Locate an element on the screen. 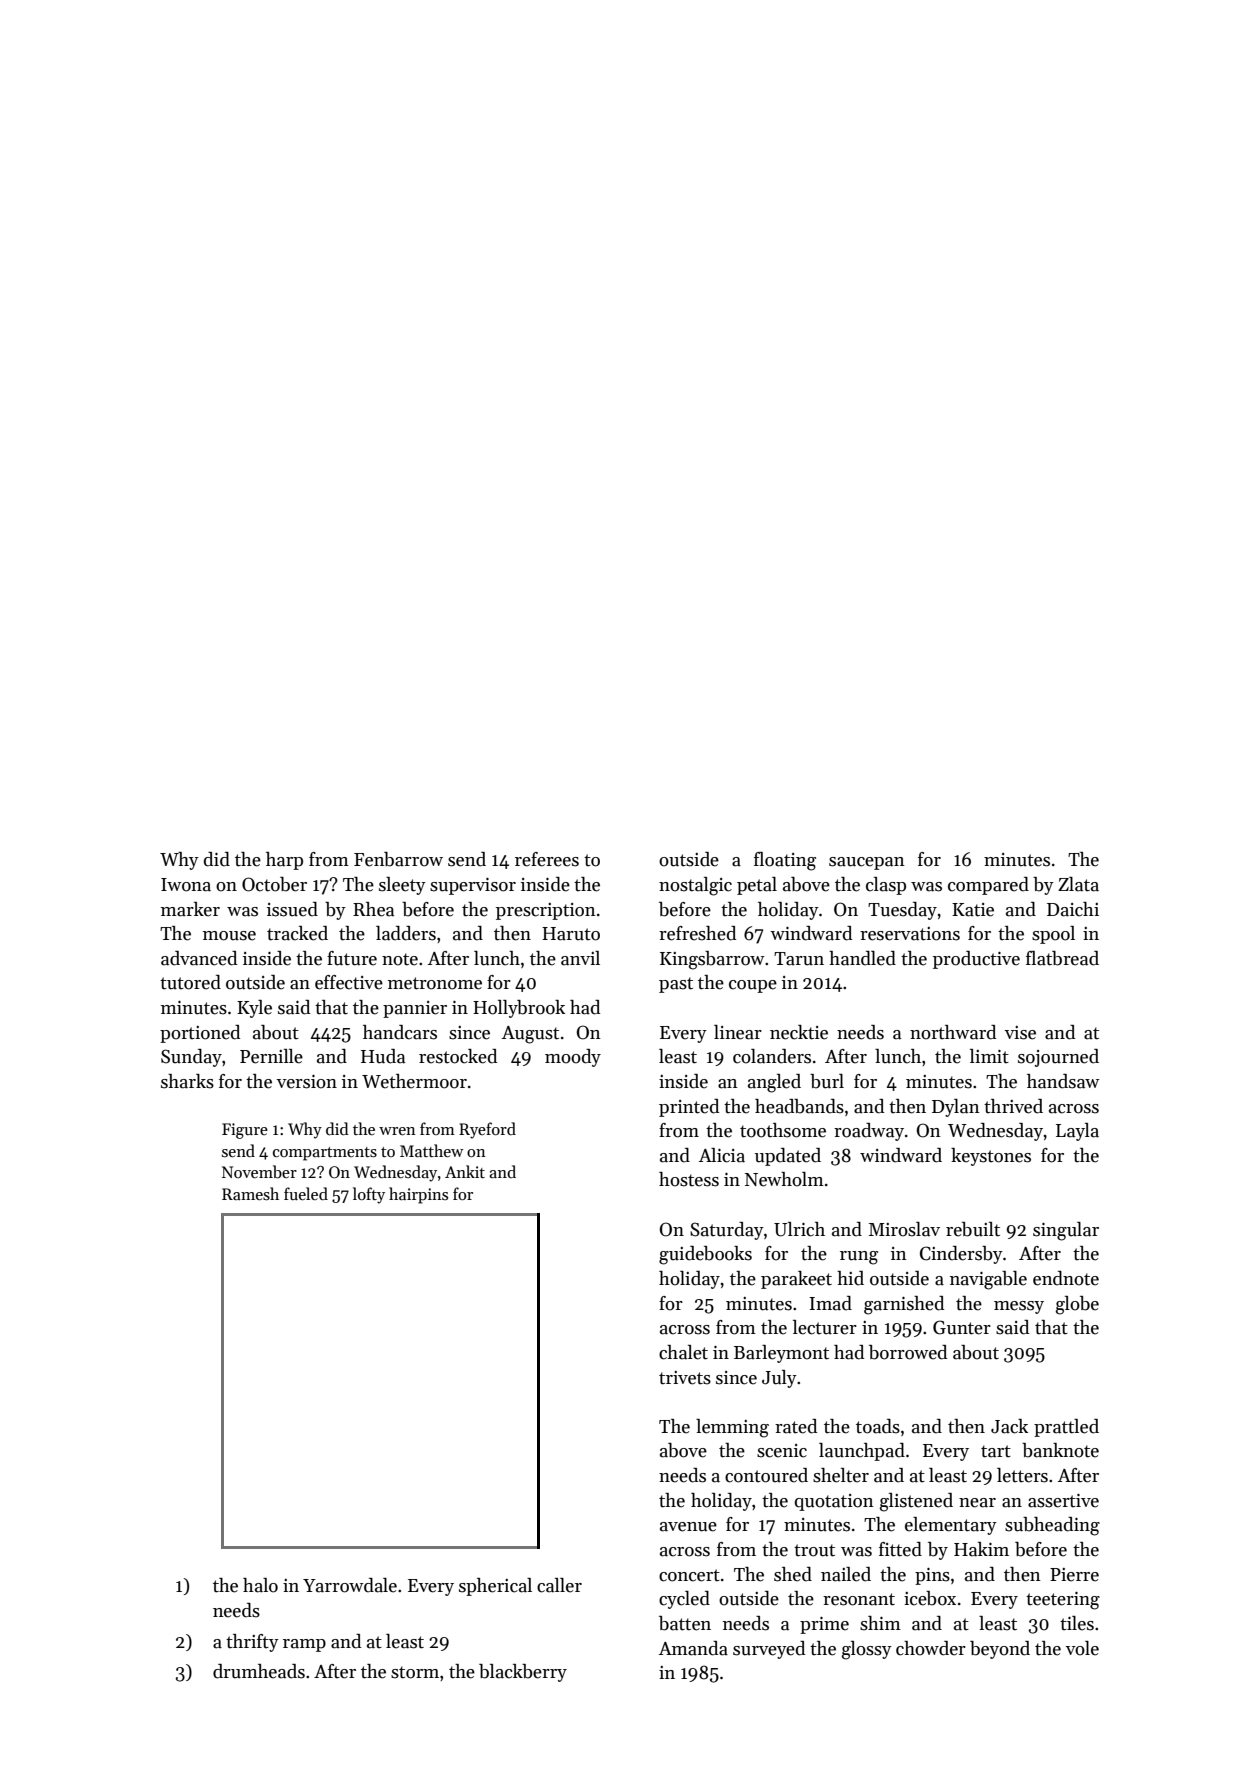 This screenshot has height=1782, width=1260. metronome is located at coordinates (435, 983).
